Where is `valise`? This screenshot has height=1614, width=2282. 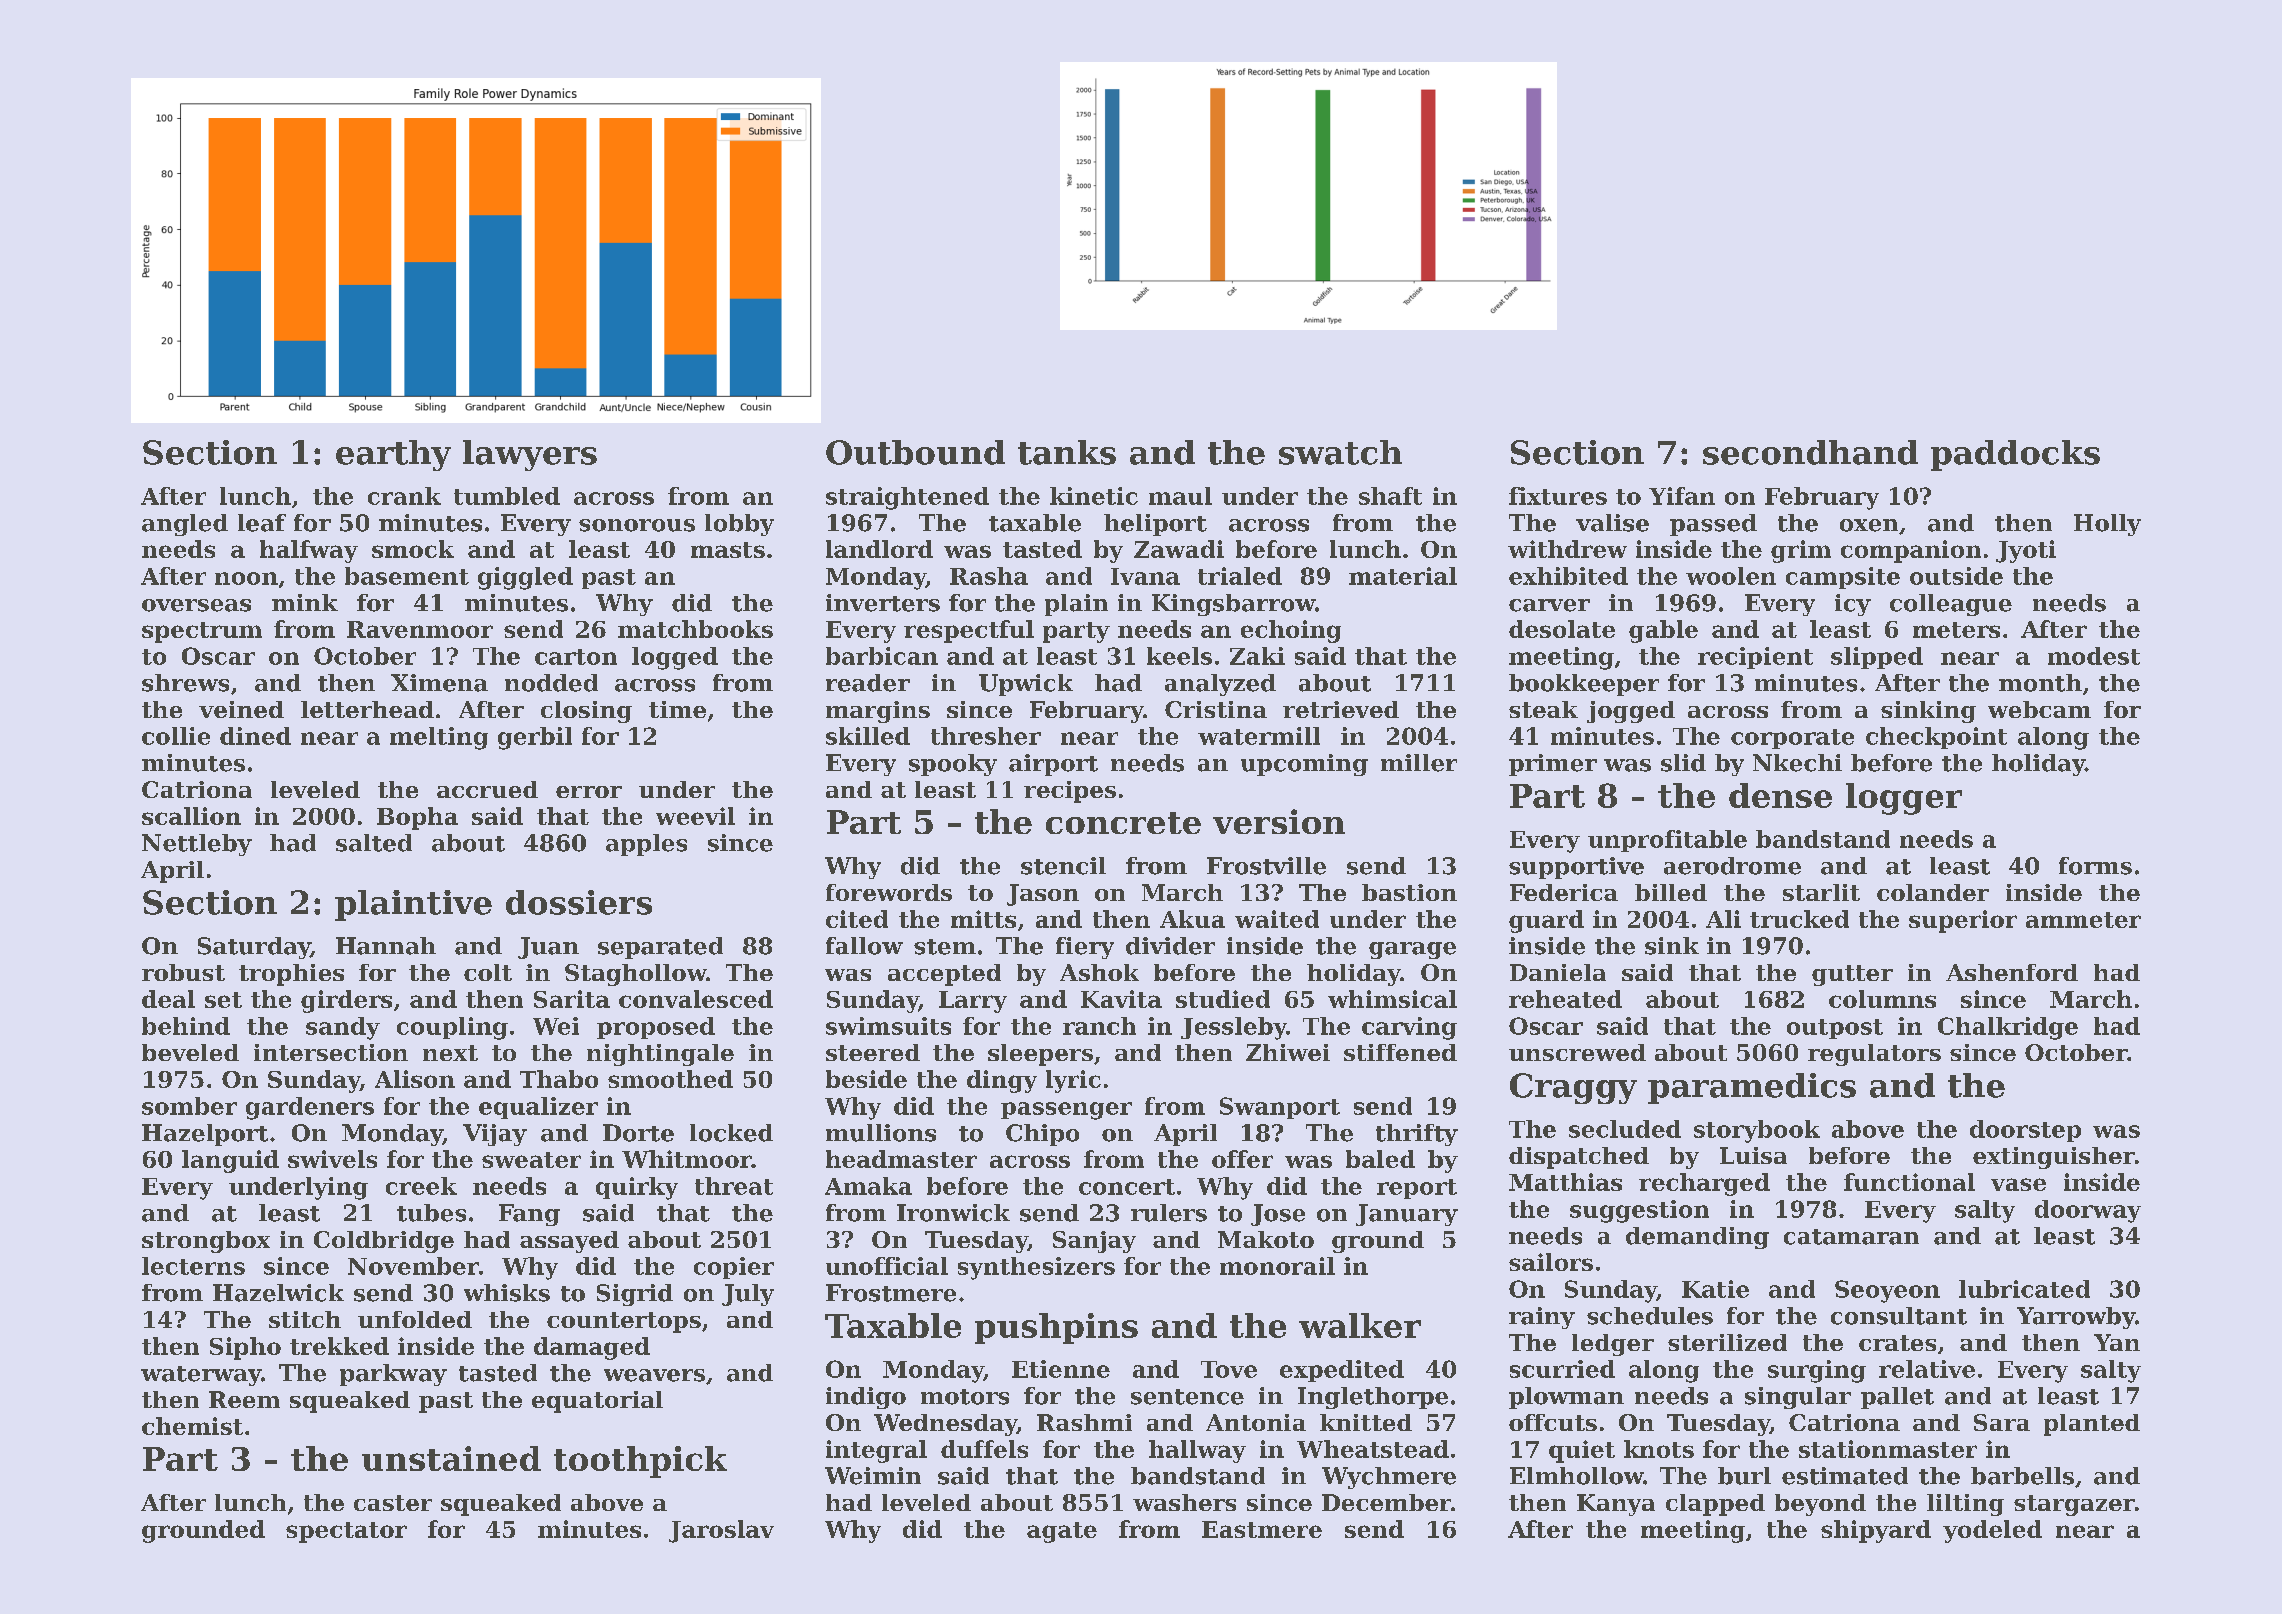 valise is located at coordinates (1612, 523).
